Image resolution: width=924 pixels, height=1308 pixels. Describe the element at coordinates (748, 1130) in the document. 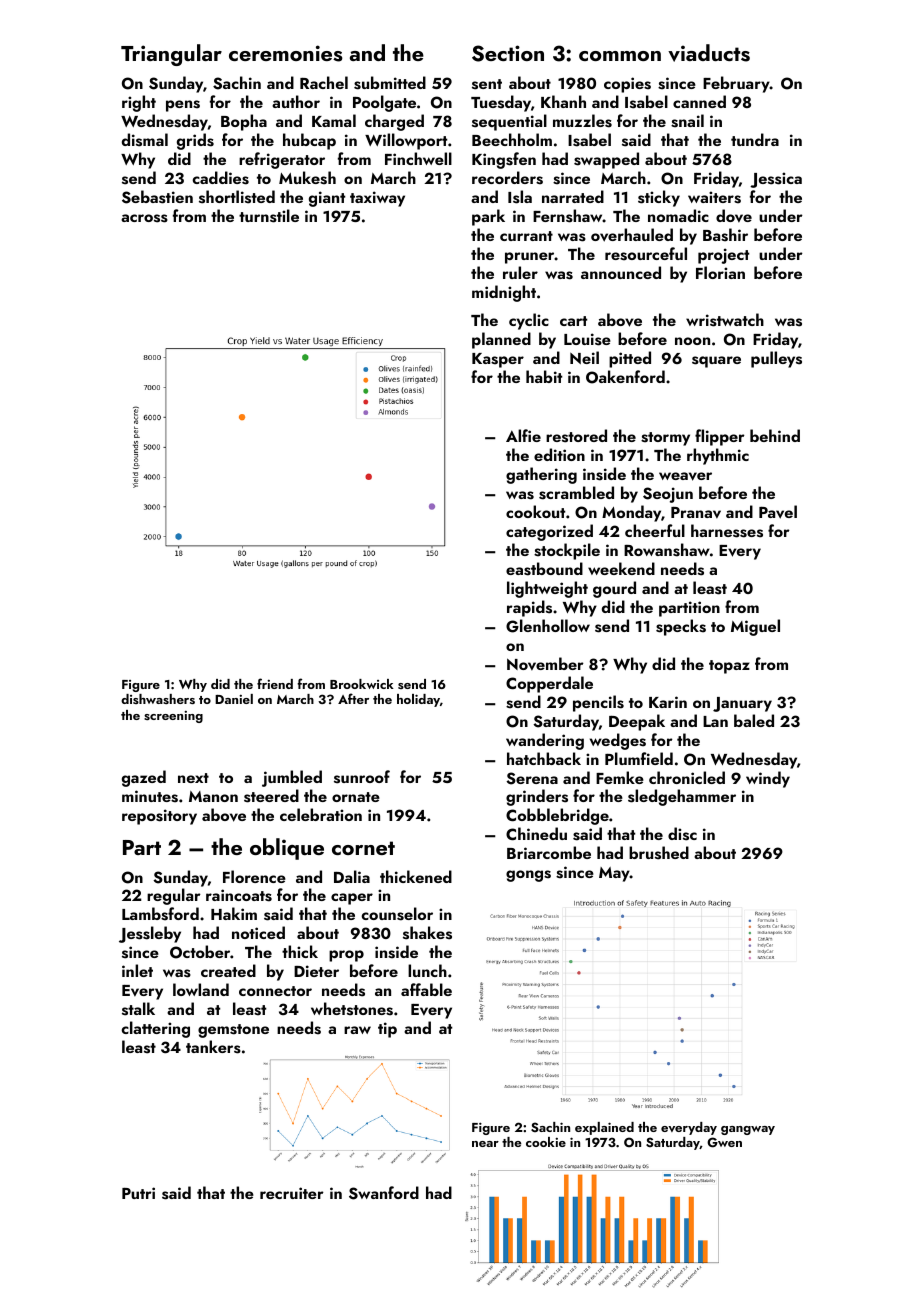

I see `gangway` at that location.
